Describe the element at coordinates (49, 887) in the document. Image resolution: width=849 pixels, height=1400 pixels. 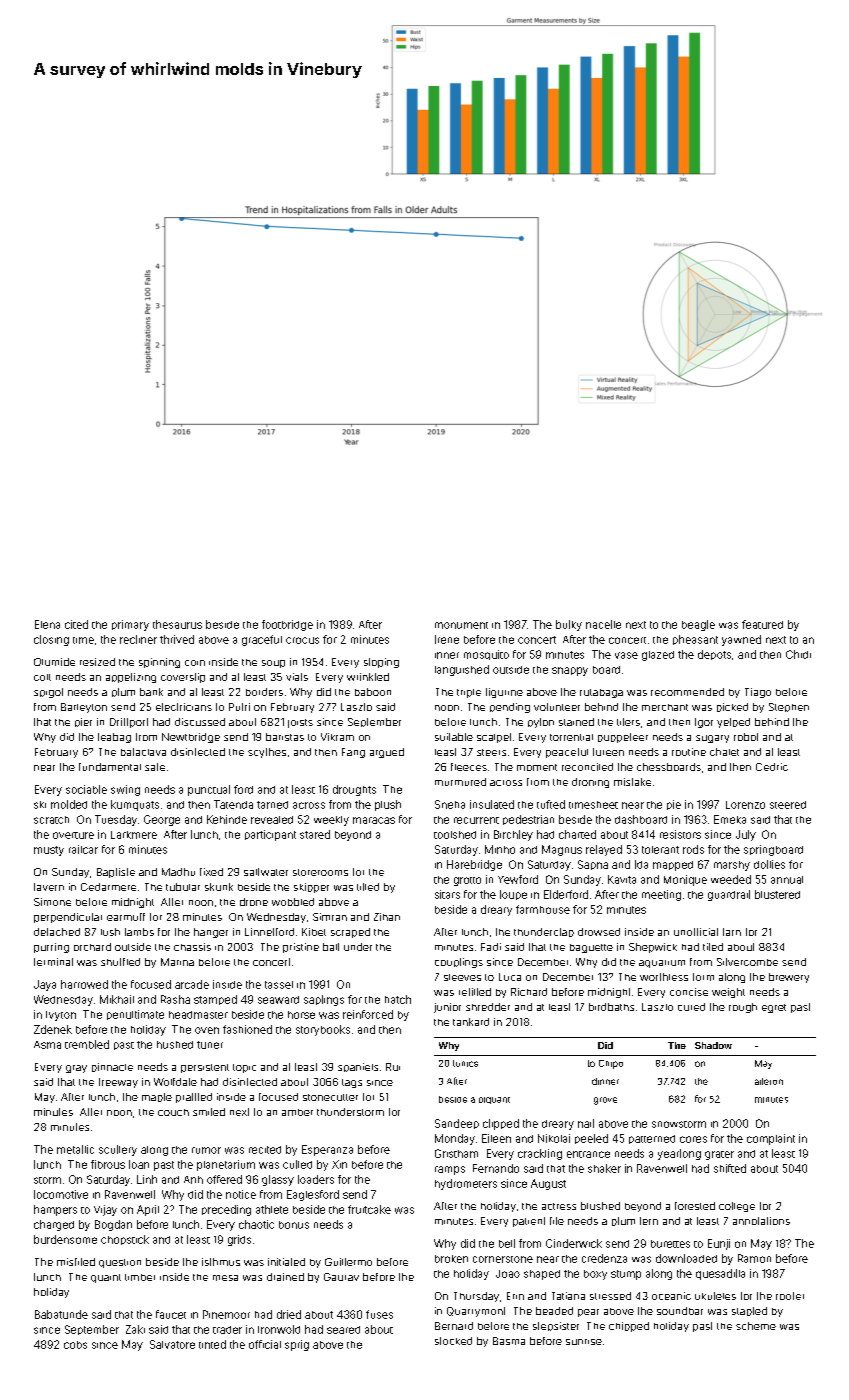
I see `tavern` at that location.
